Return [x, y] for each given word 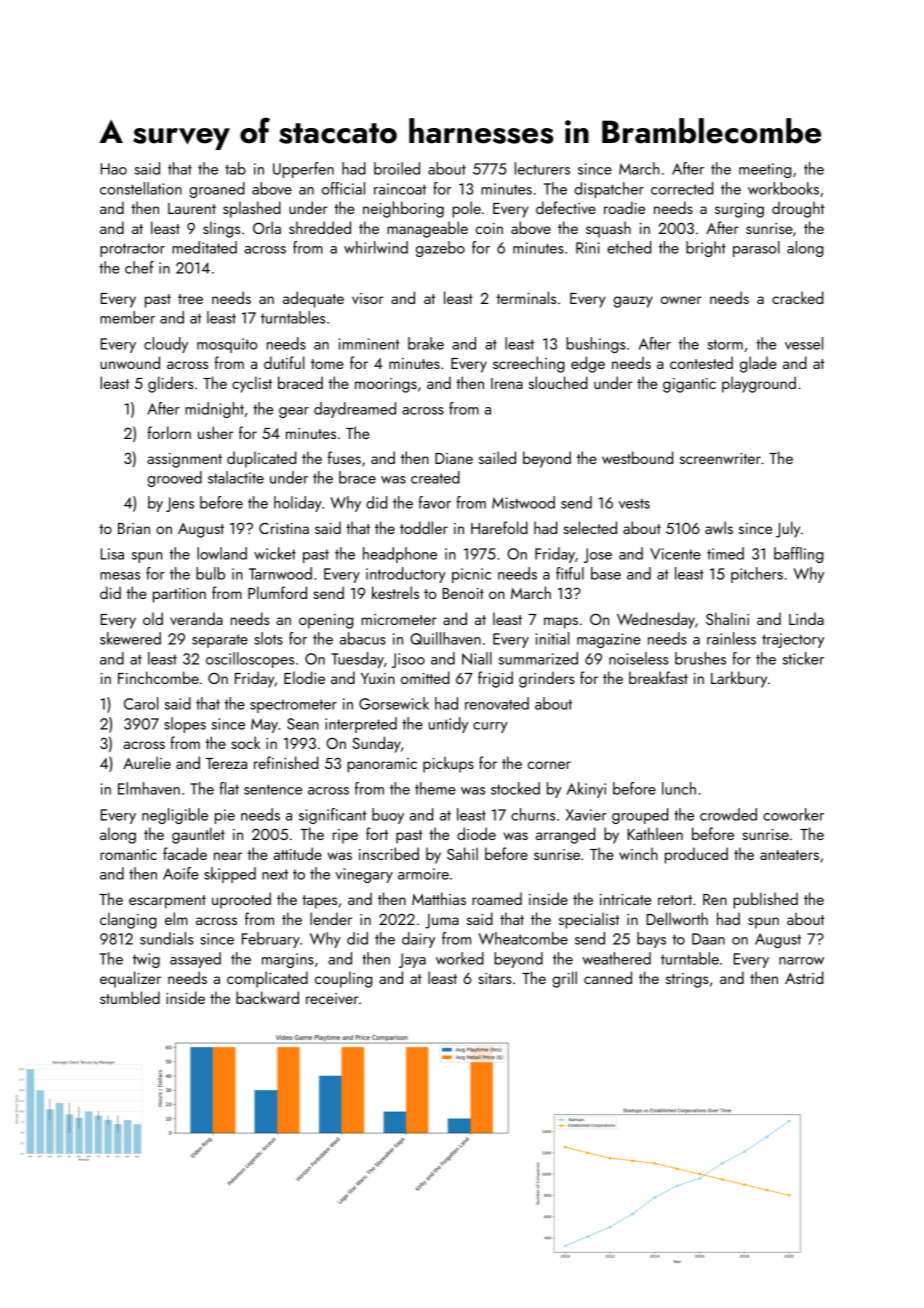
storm [725, 344]
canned [608, 977]
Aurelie [147, 762]
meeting [765, 170]
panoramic [382, 765]
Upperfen [303, 170]
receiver [332, 998]
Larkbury [739, 679]
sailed [497, 457]
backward [267, 997]
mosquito [227, 345]
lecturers [542, 168]
